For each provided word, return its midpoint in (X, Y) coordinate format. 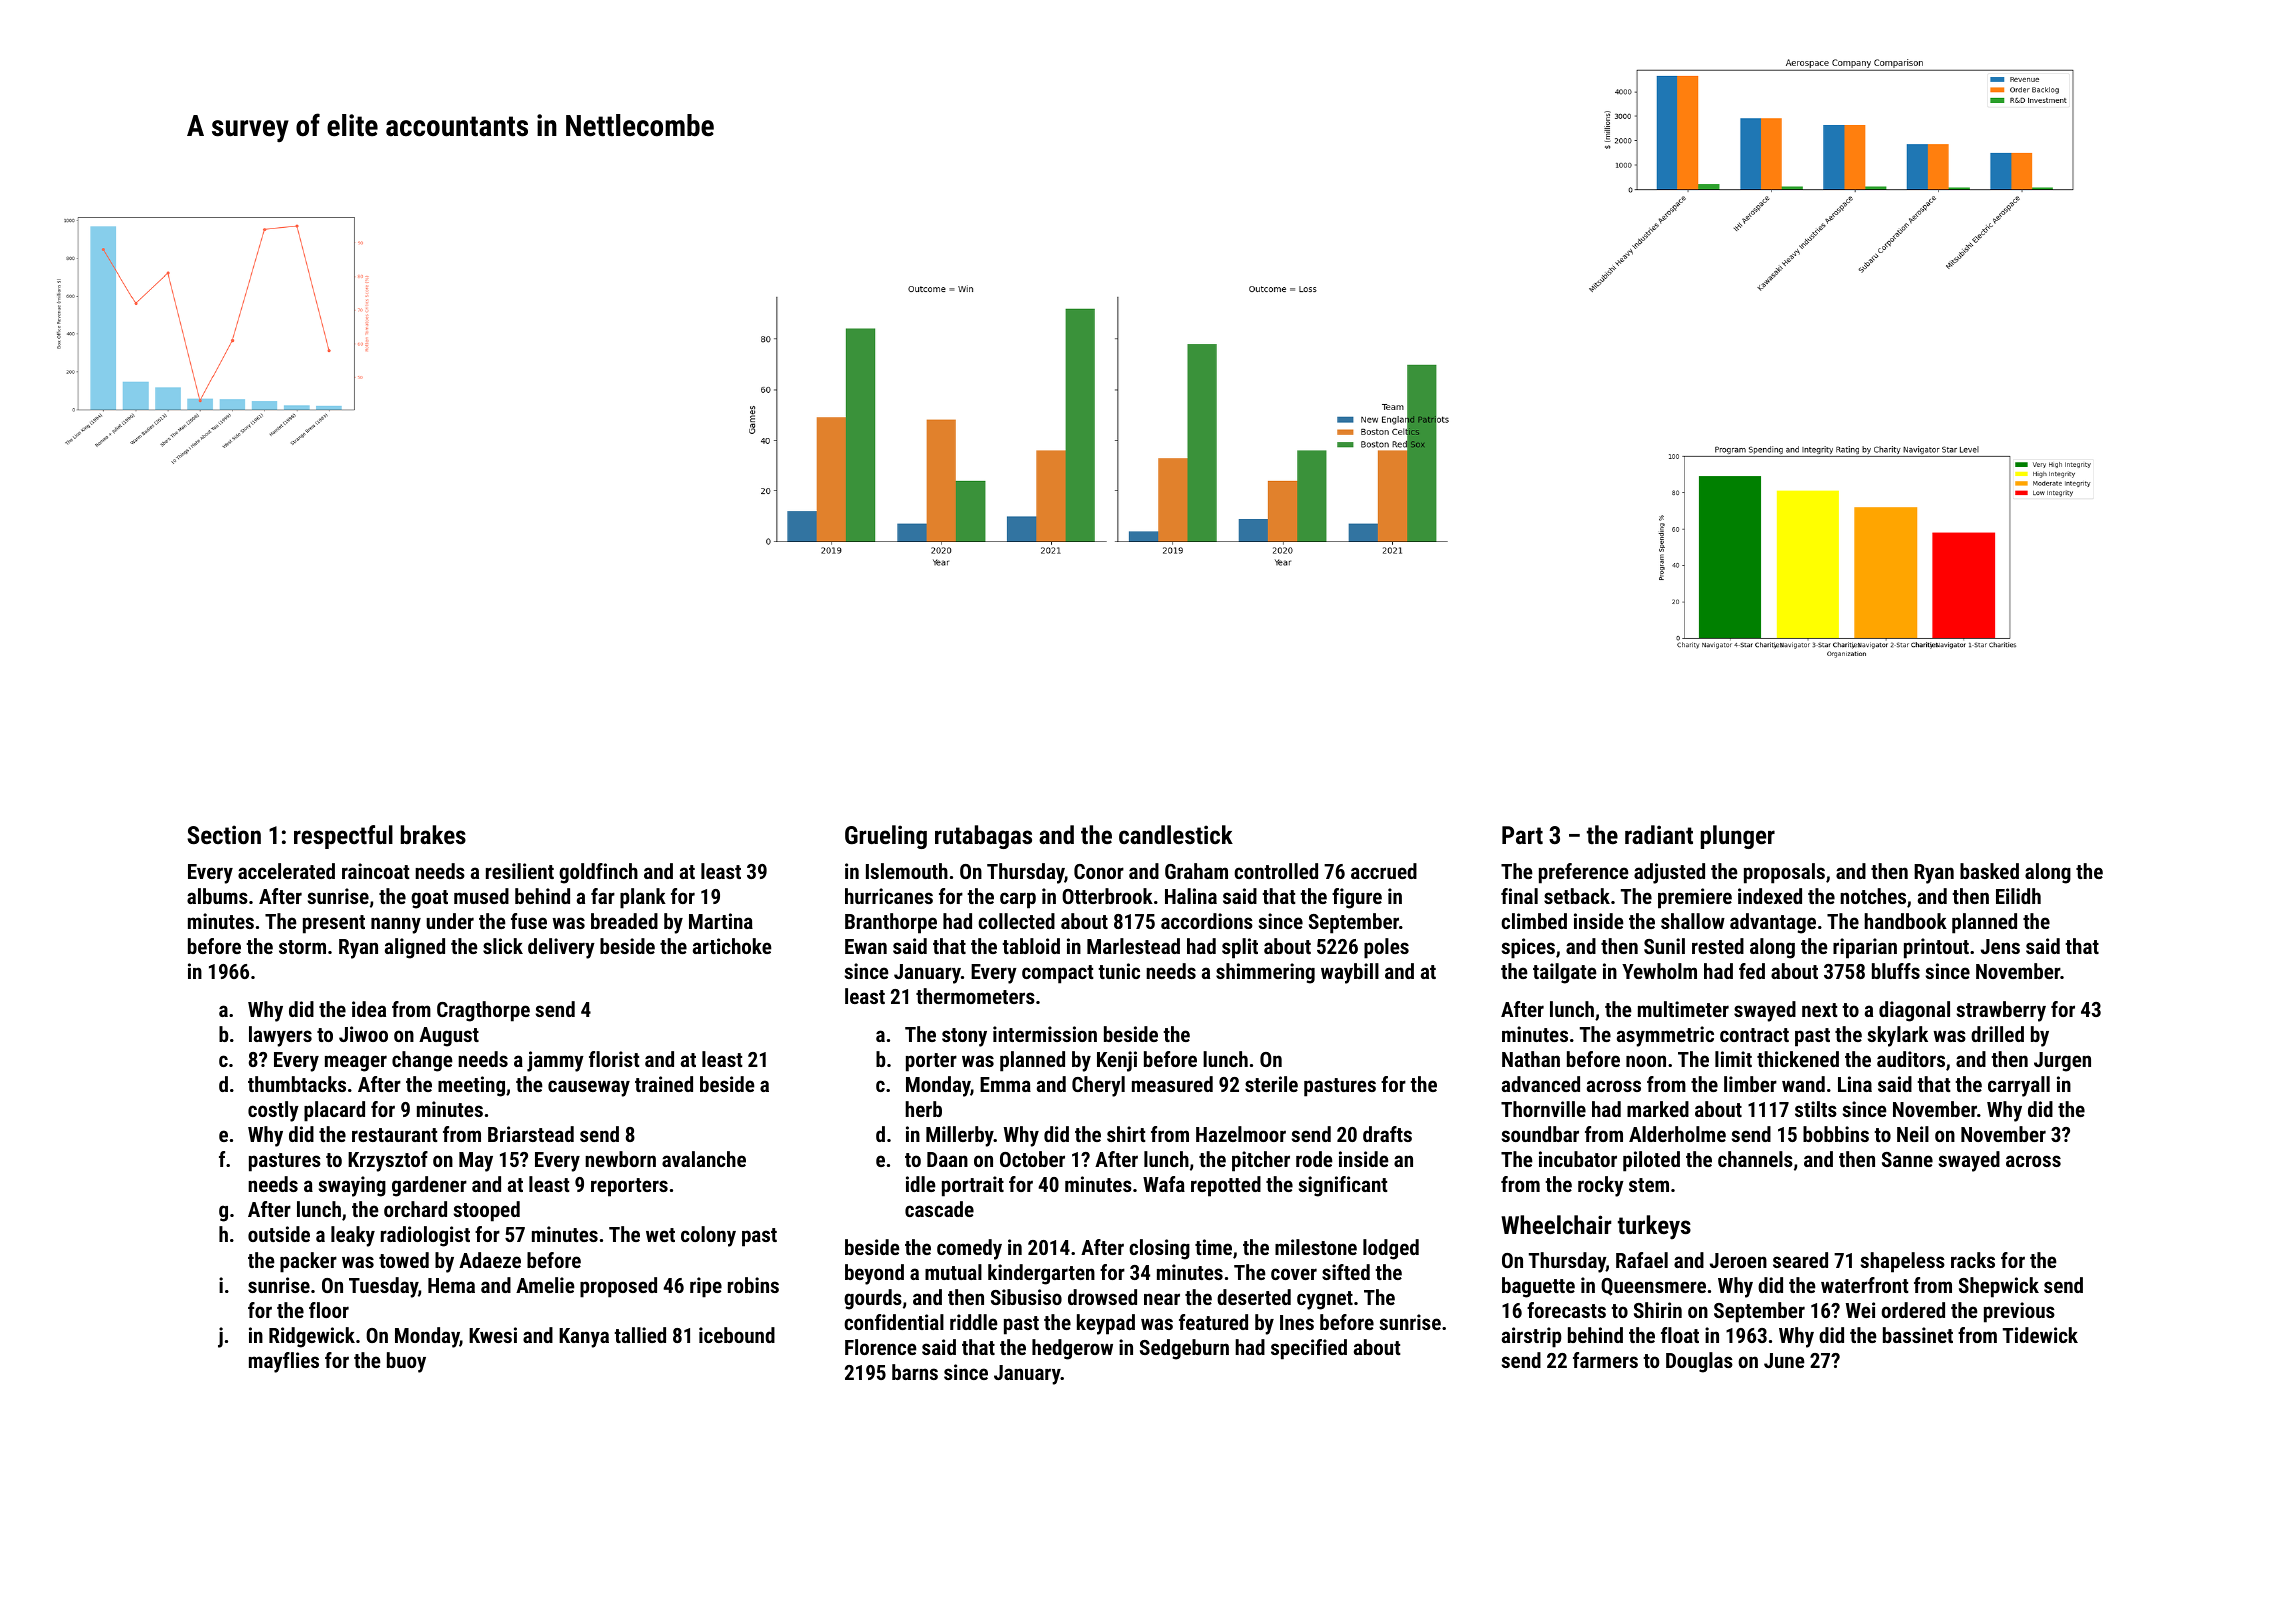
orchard (415, 1209)
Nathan (1531, 1059)
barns (915, 1372)
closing (1159, 1249)
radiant (1659, 834)
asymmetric (1665, 1036)
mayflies (284, 1362)
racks (1973, 1260)
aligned (415, 948)
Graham (1196, 871)
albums (217, 896)
